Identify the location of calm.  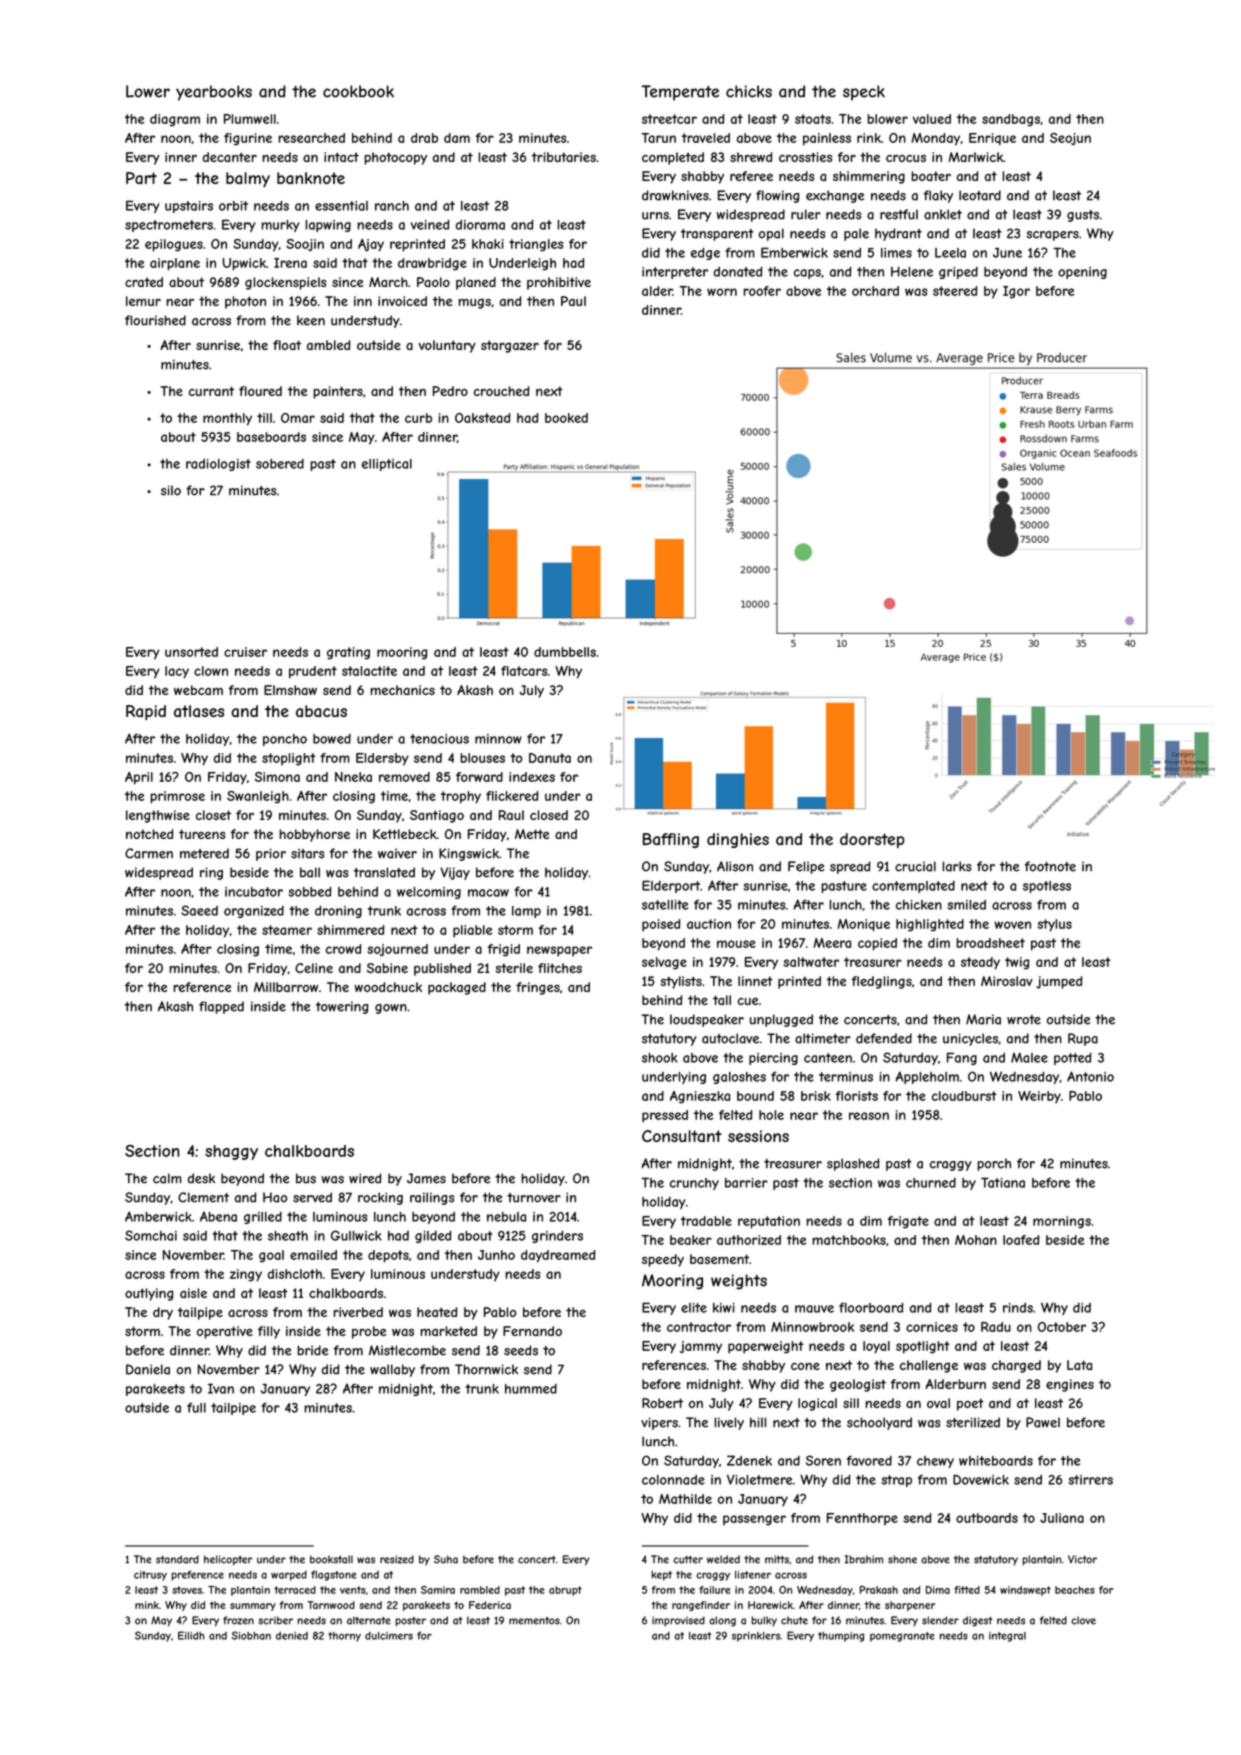
(167, 1178).
